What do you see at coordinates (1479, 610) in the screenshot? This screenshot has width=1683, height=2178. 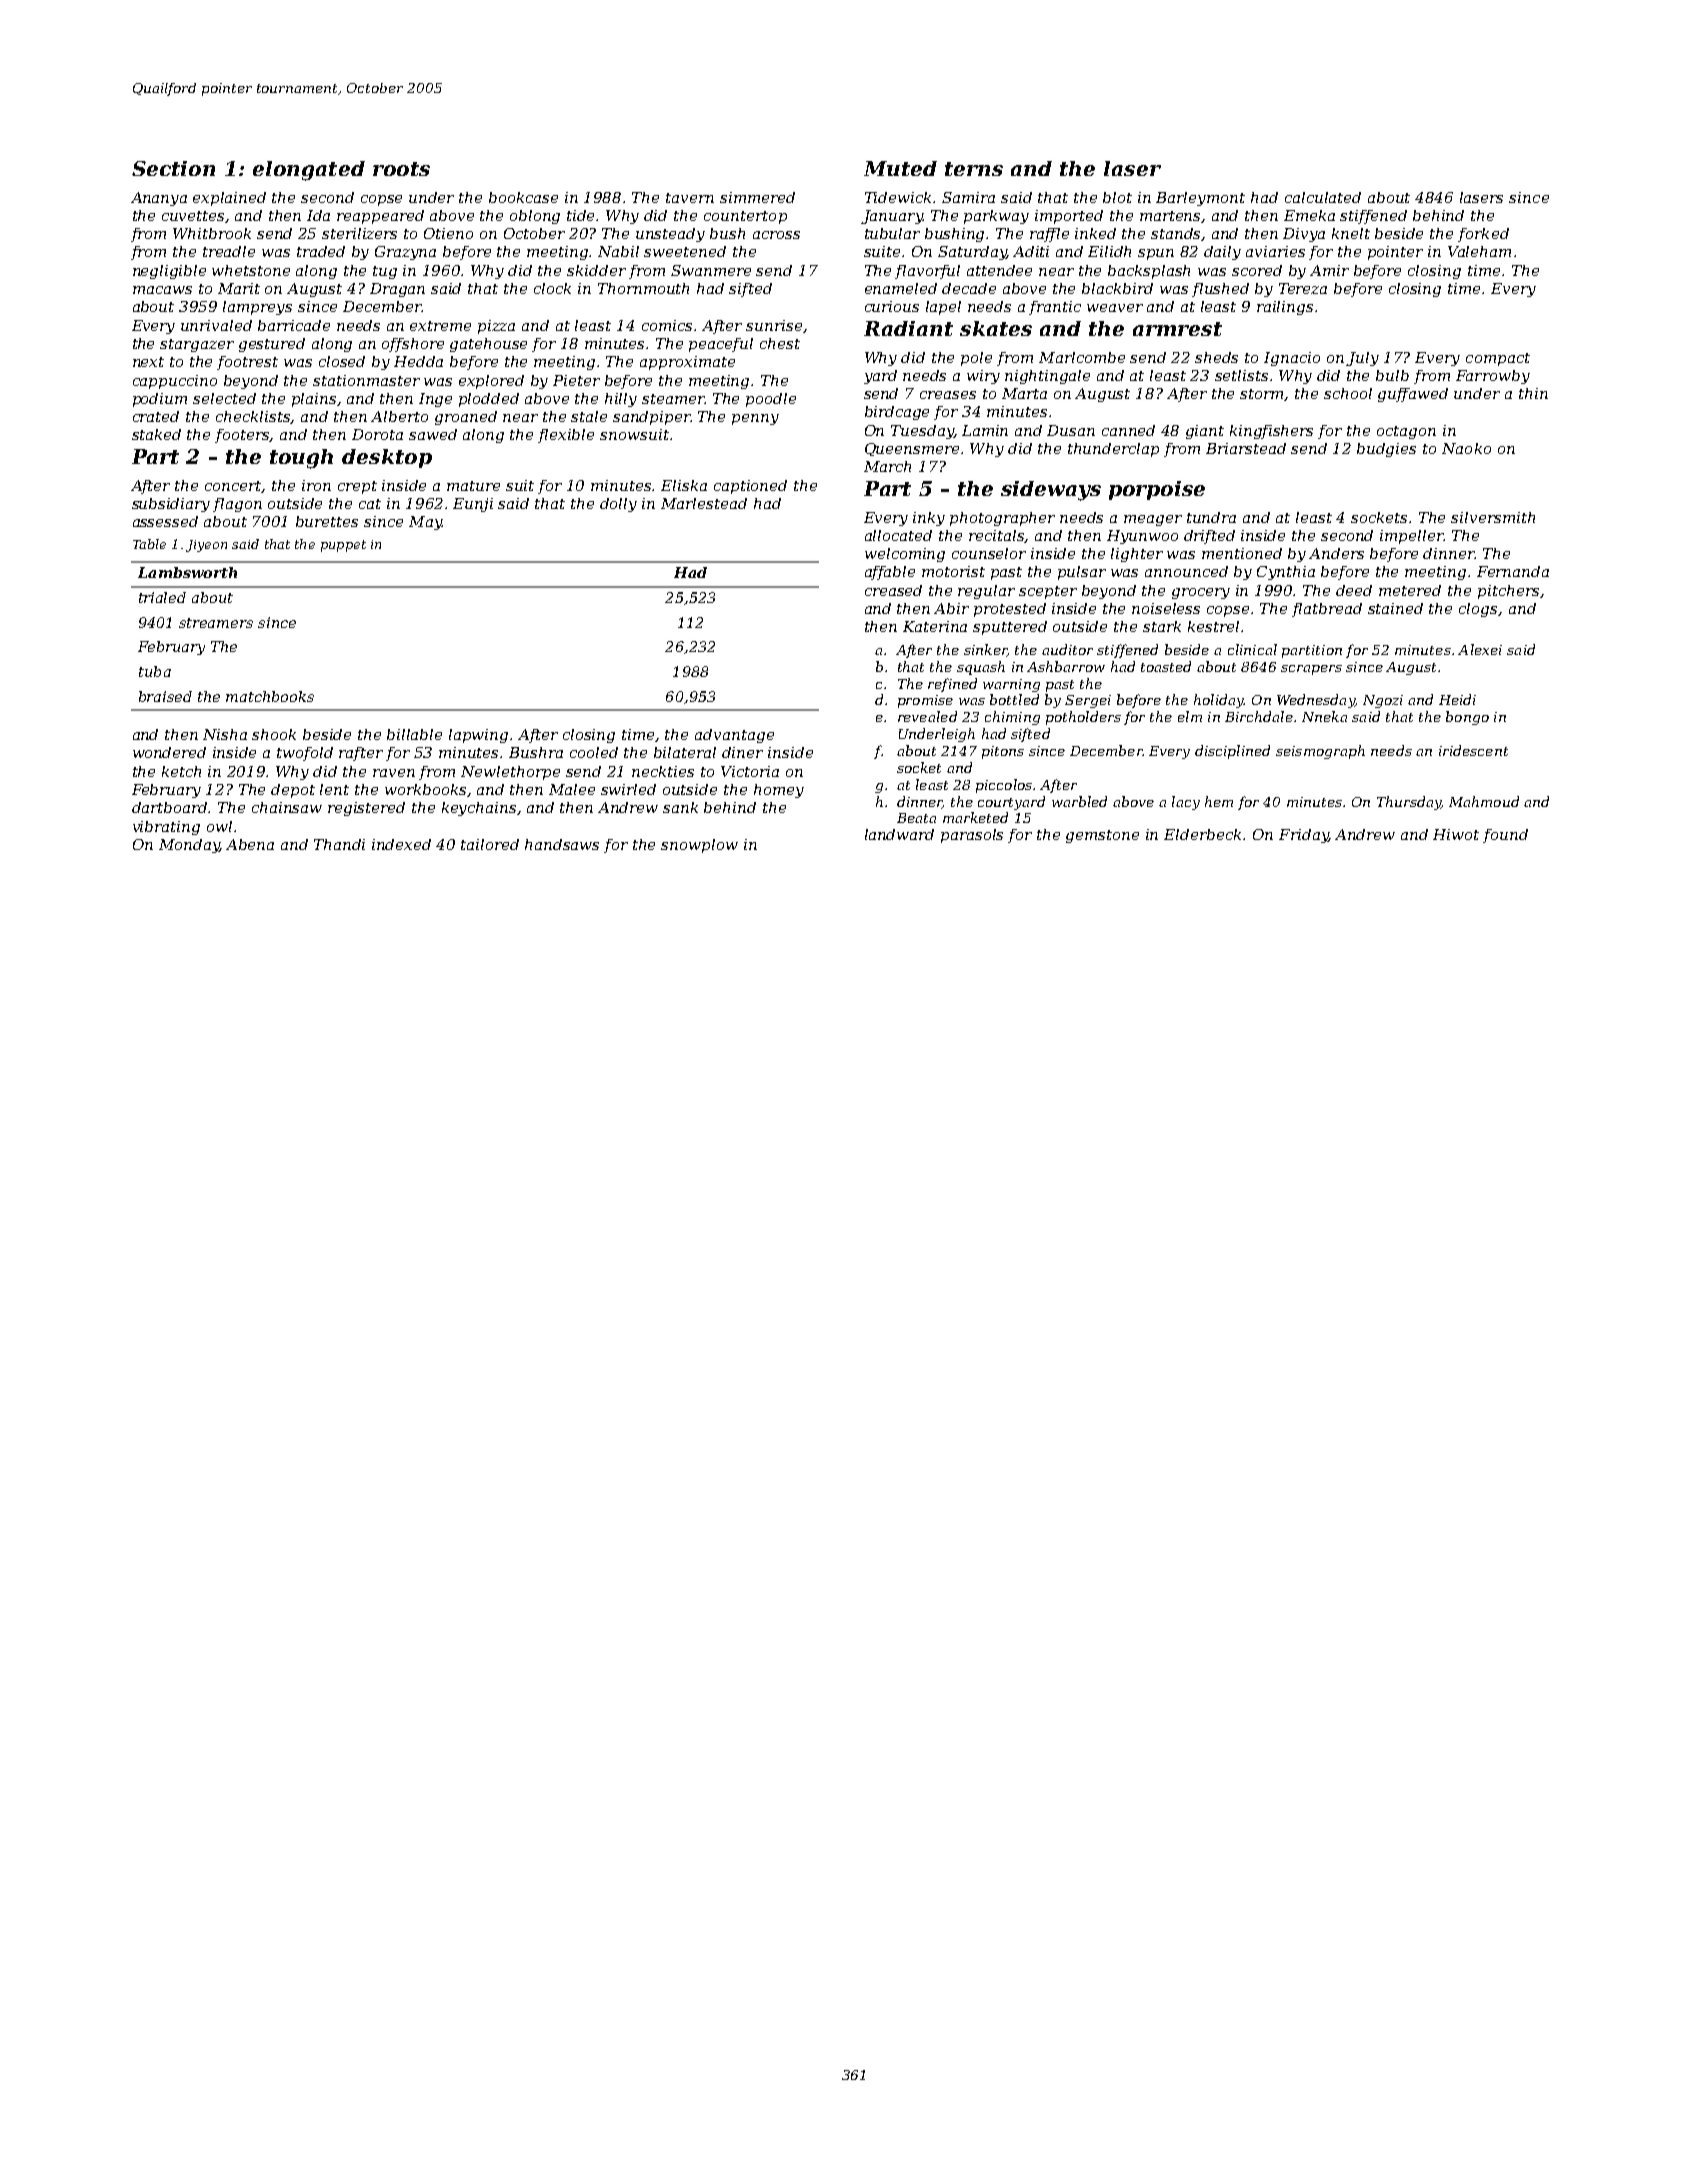 I see `clogs` at bounding box center [1479, 610].
